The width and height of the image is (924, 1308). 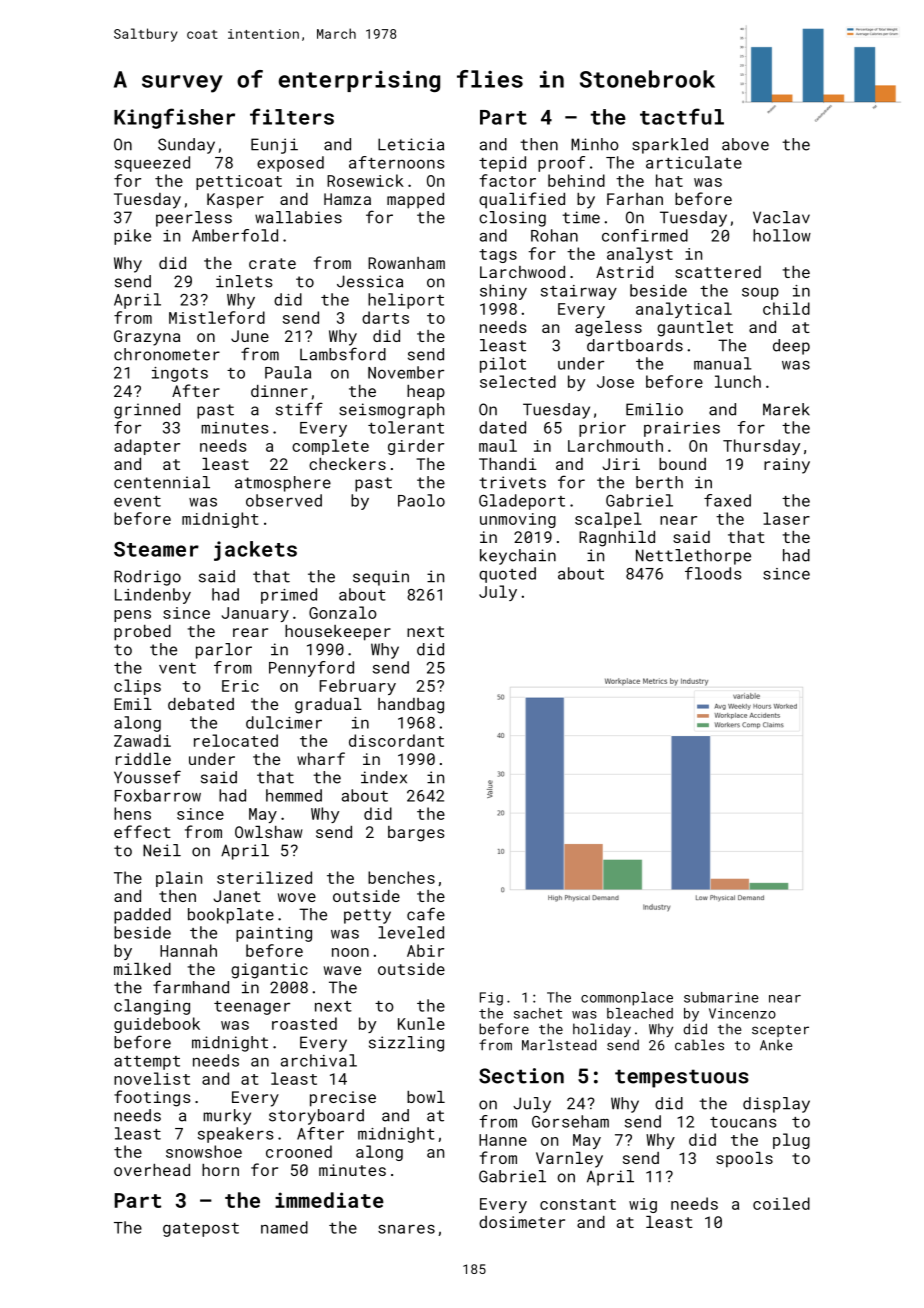 What do you see at coordinates (776, 1105) in the image?
I see `display` at bounding box center [776, 1105].
